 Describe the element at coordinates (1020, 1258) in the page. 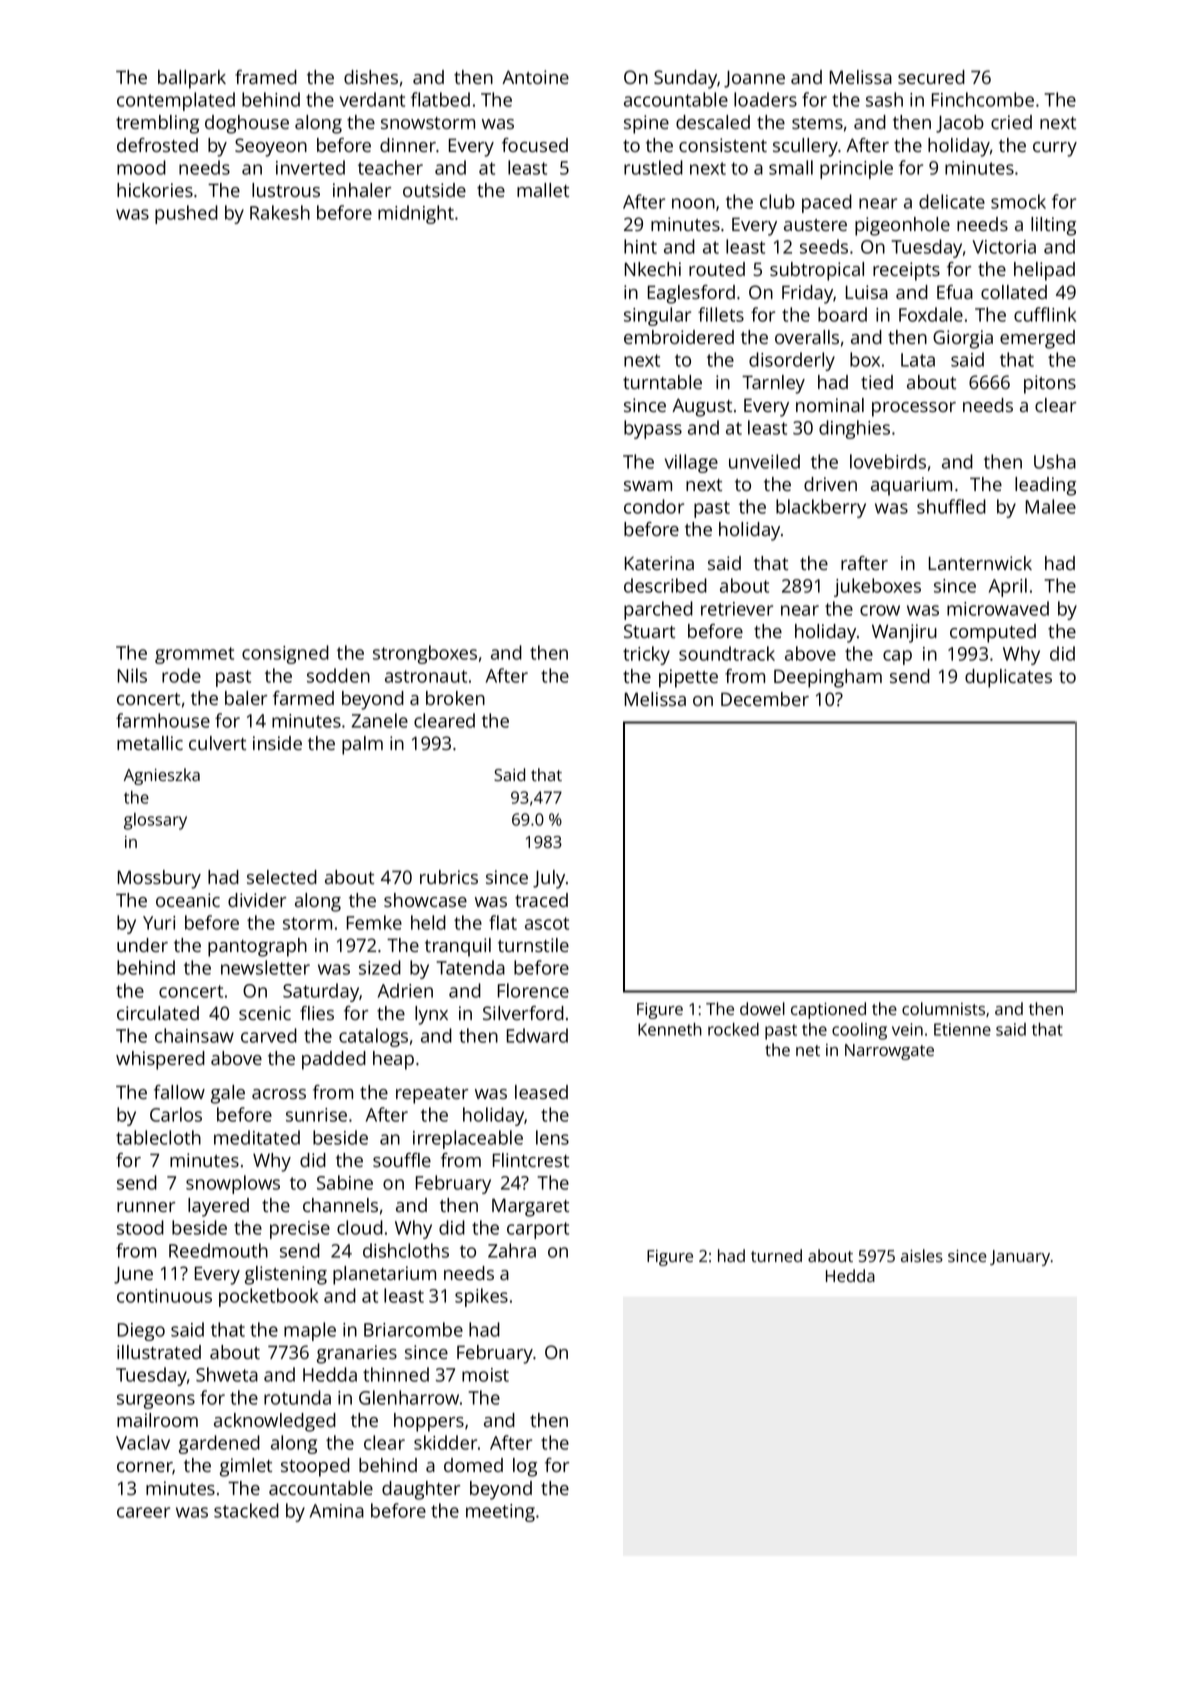

I see `January` at that location.
